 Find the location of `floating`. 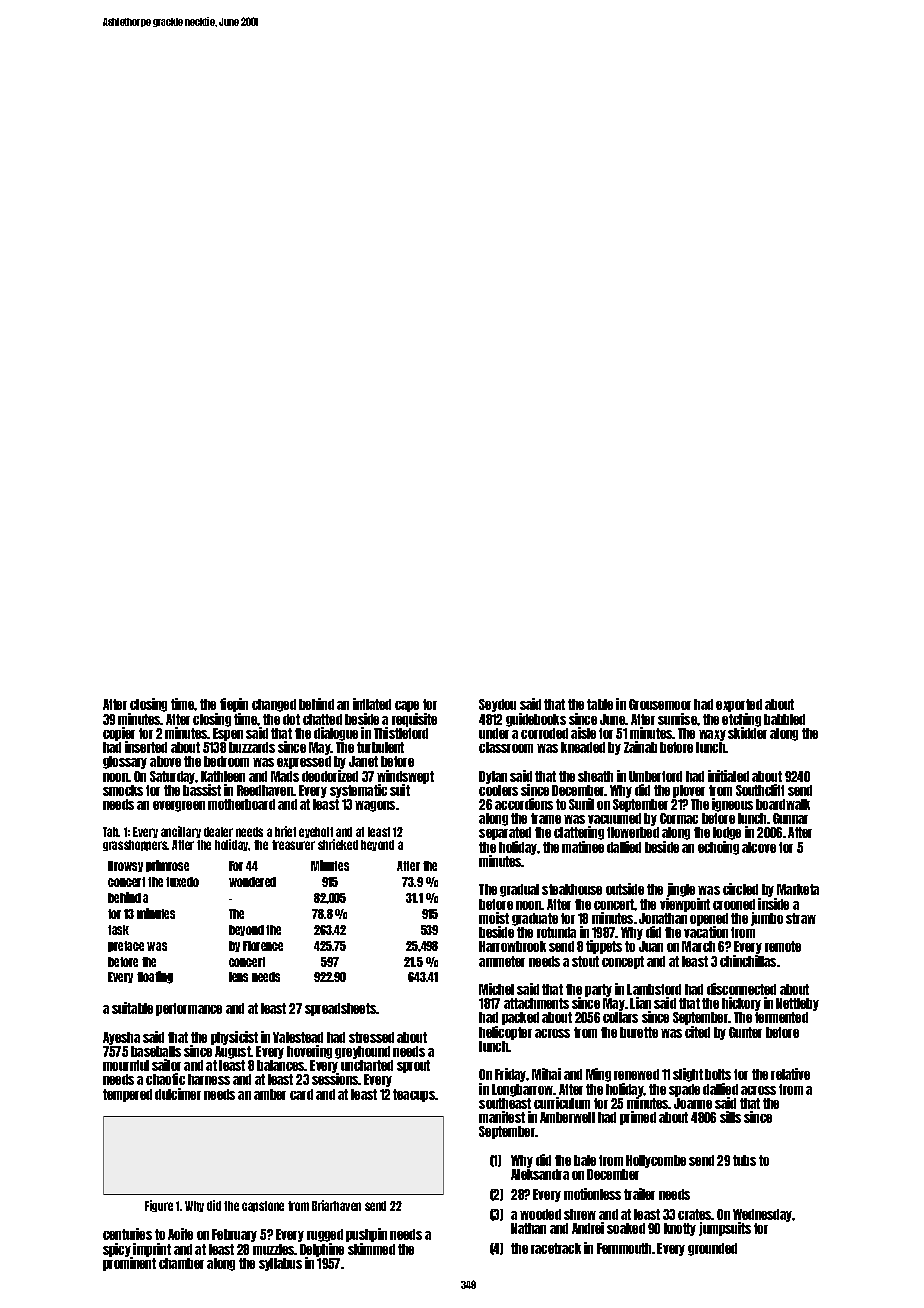

floating is located at coordinates (155, 977).
